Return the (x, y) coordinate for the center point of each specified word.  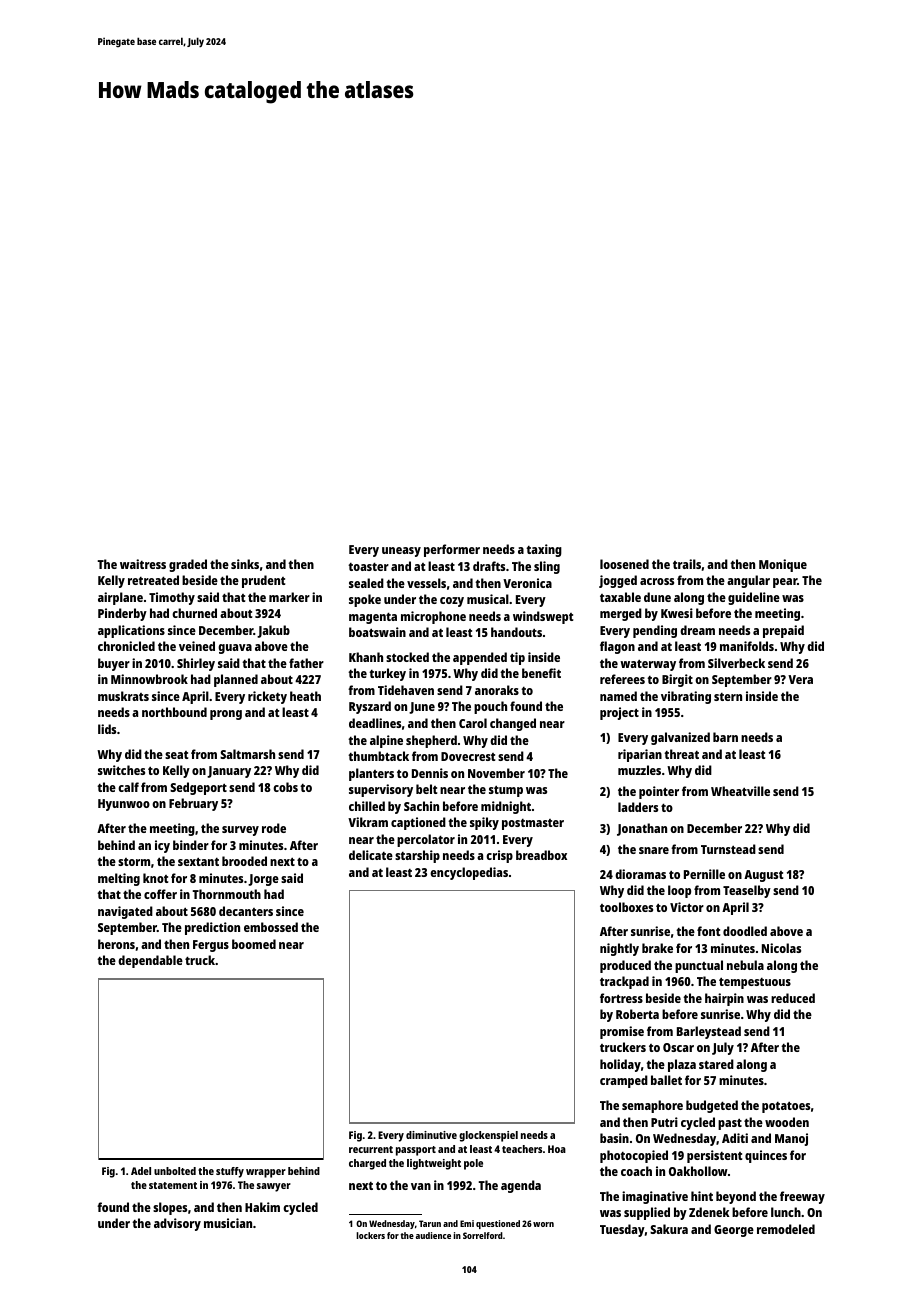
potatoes (786, 1107)
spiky (484, 823)
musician (228, 1223)
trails (687, 564)
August (763, 876)
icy (162, 846)
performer (452, 550)
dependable (150, 961)
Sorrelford (483, 1235)
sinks (245, 564)
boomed (254, 944)
